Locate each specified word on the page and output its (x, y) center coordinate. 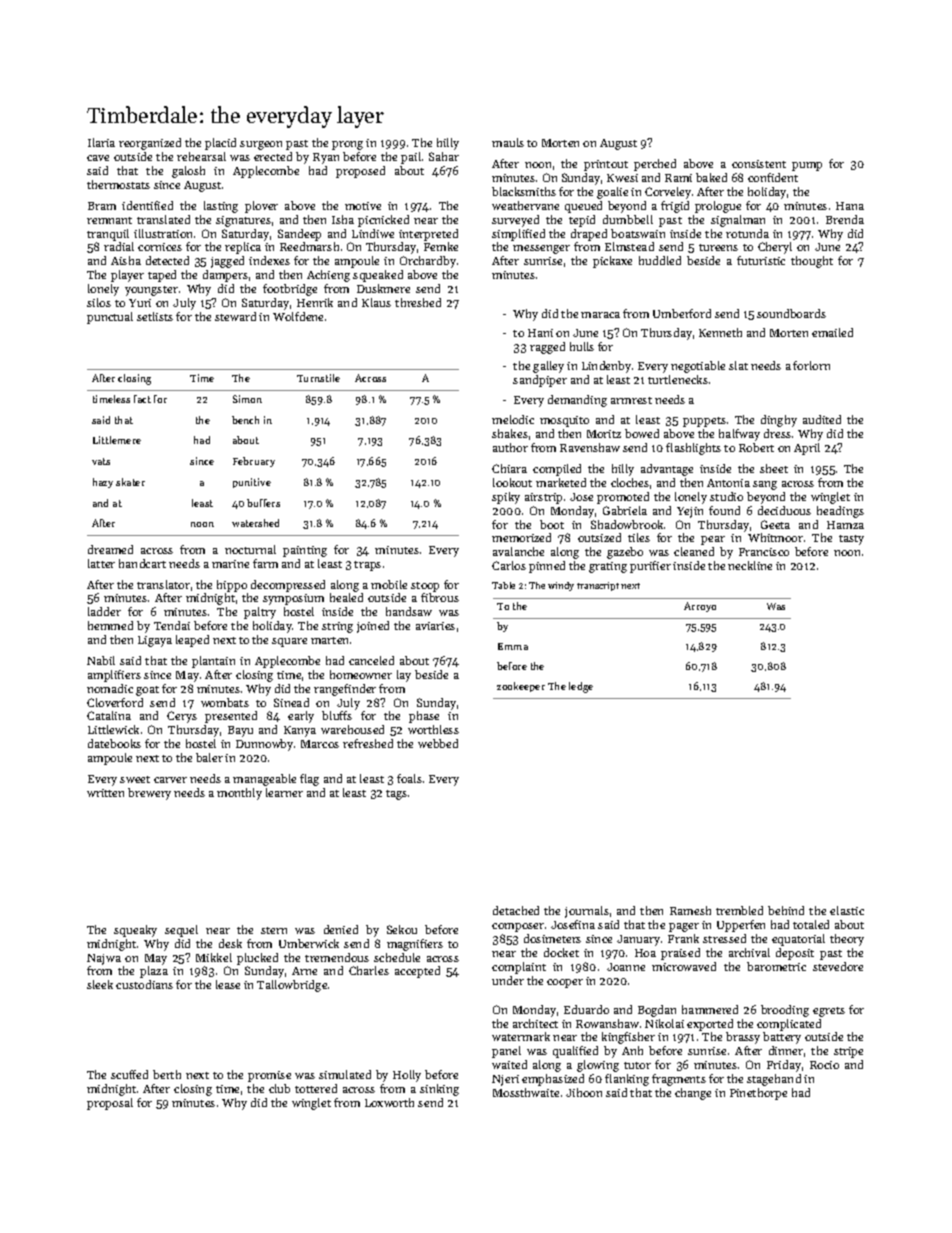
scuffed (129, 1074)
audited (822, 419)
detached (516, 910)
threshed (418, 302)
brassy (743, 1038)
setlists (155, 316)
